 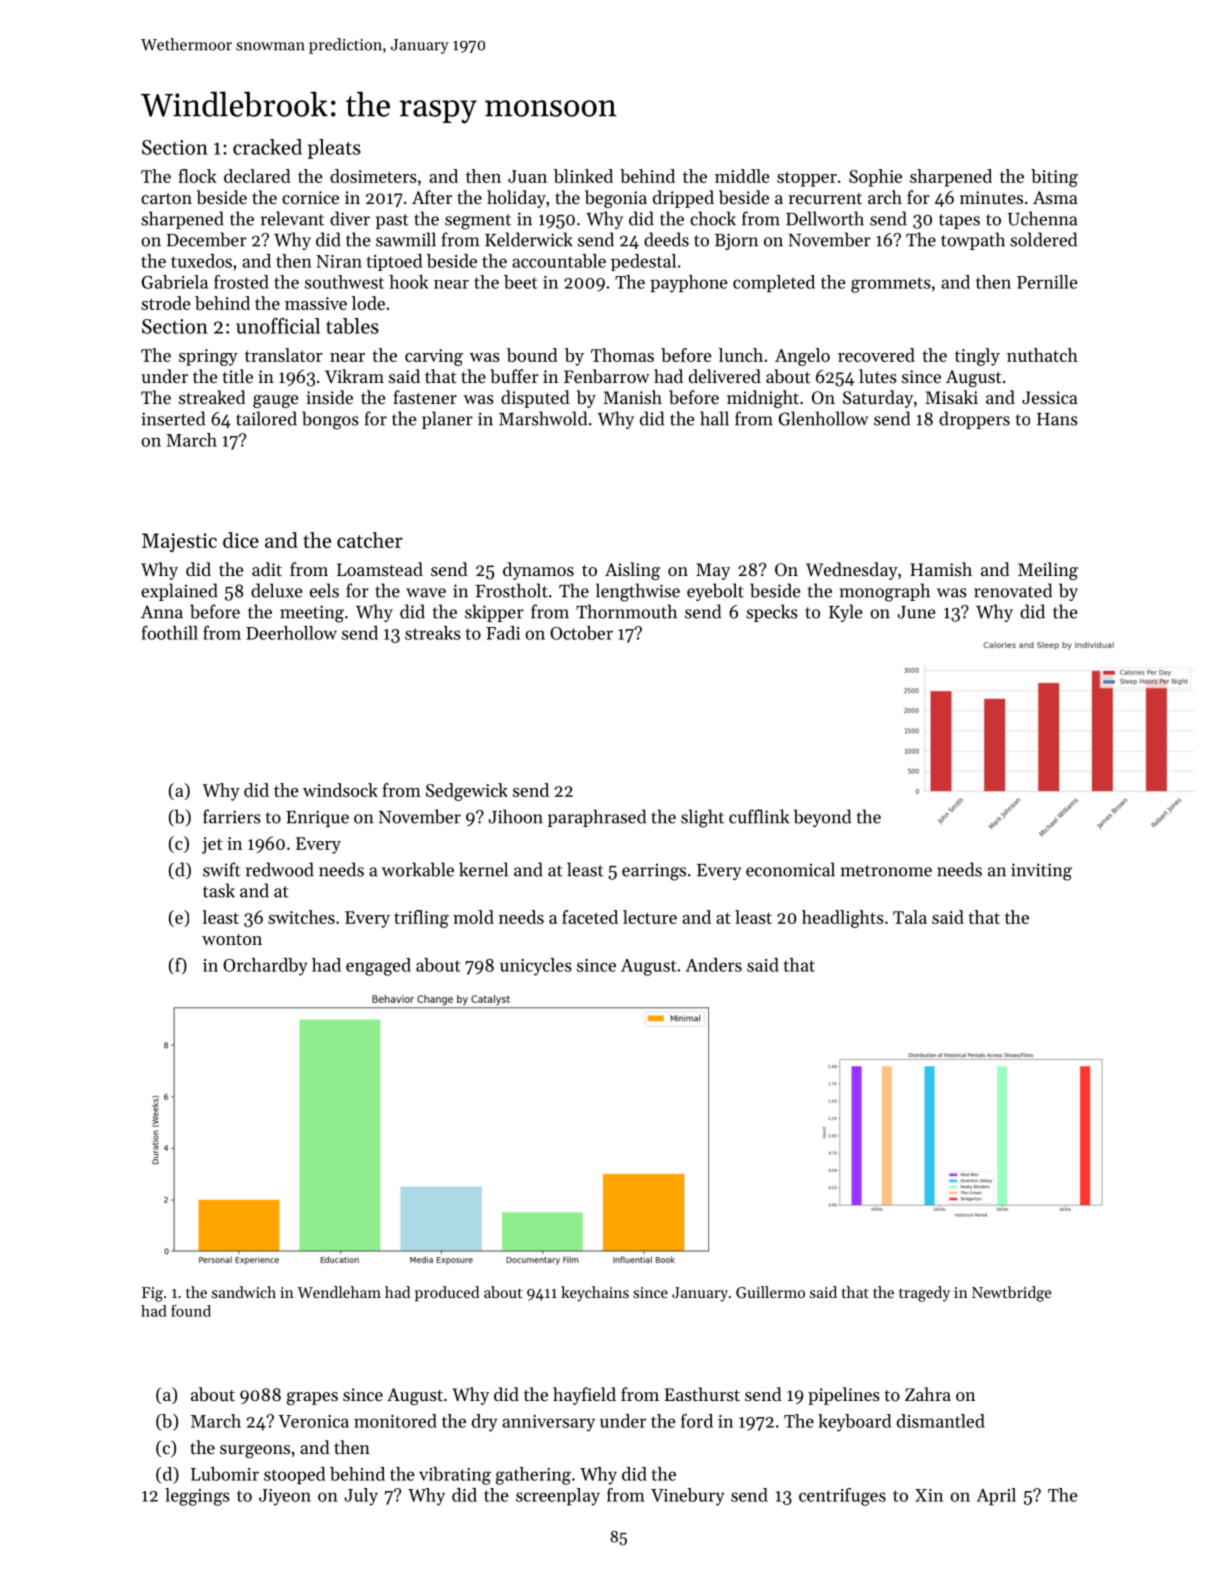 What do you see at coordinates (973, 241) in the image?
I see `towpath` at bounding box center [973, 241].
